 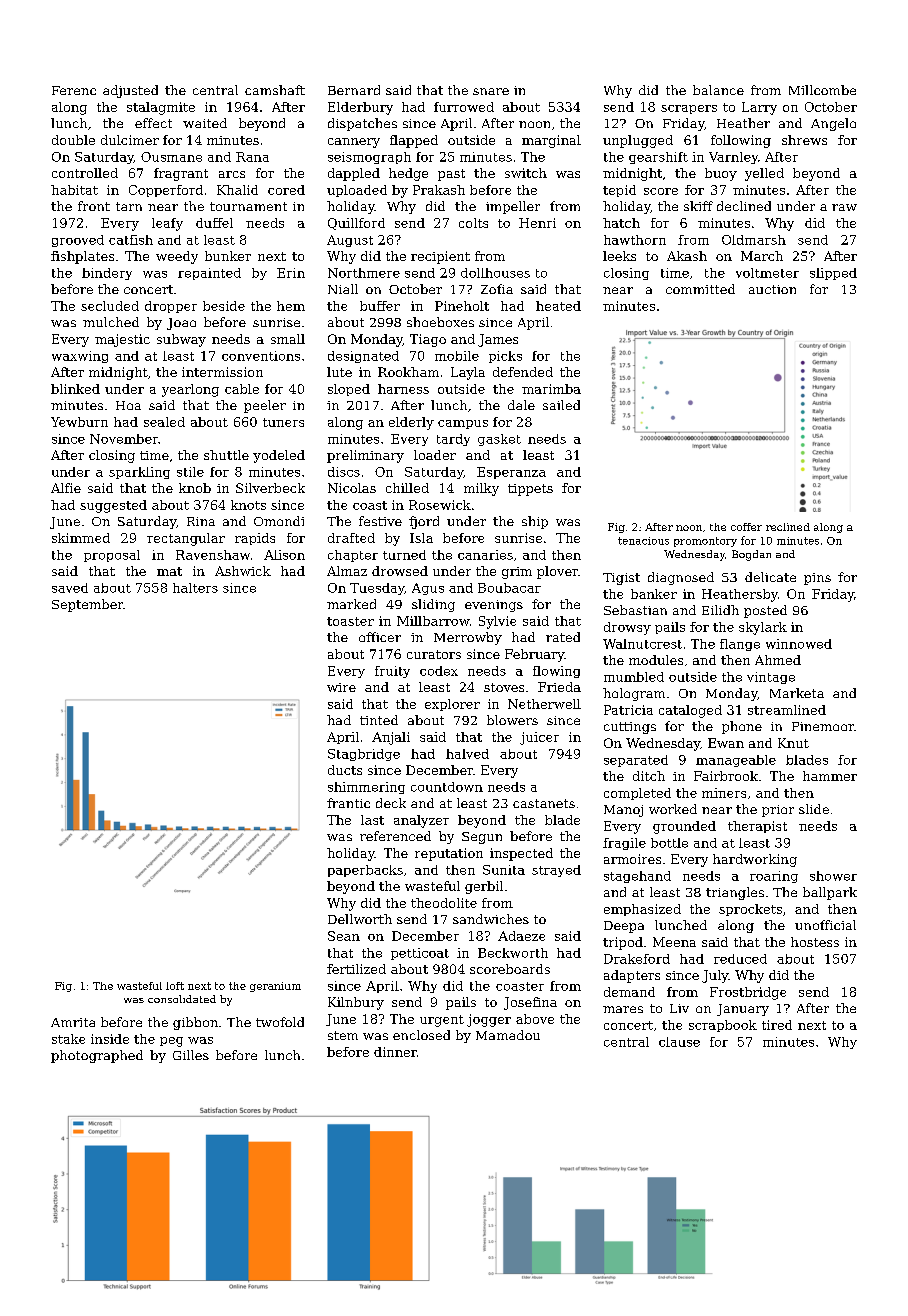 I want to click on Gilles, so click(x=191, y=1055).
